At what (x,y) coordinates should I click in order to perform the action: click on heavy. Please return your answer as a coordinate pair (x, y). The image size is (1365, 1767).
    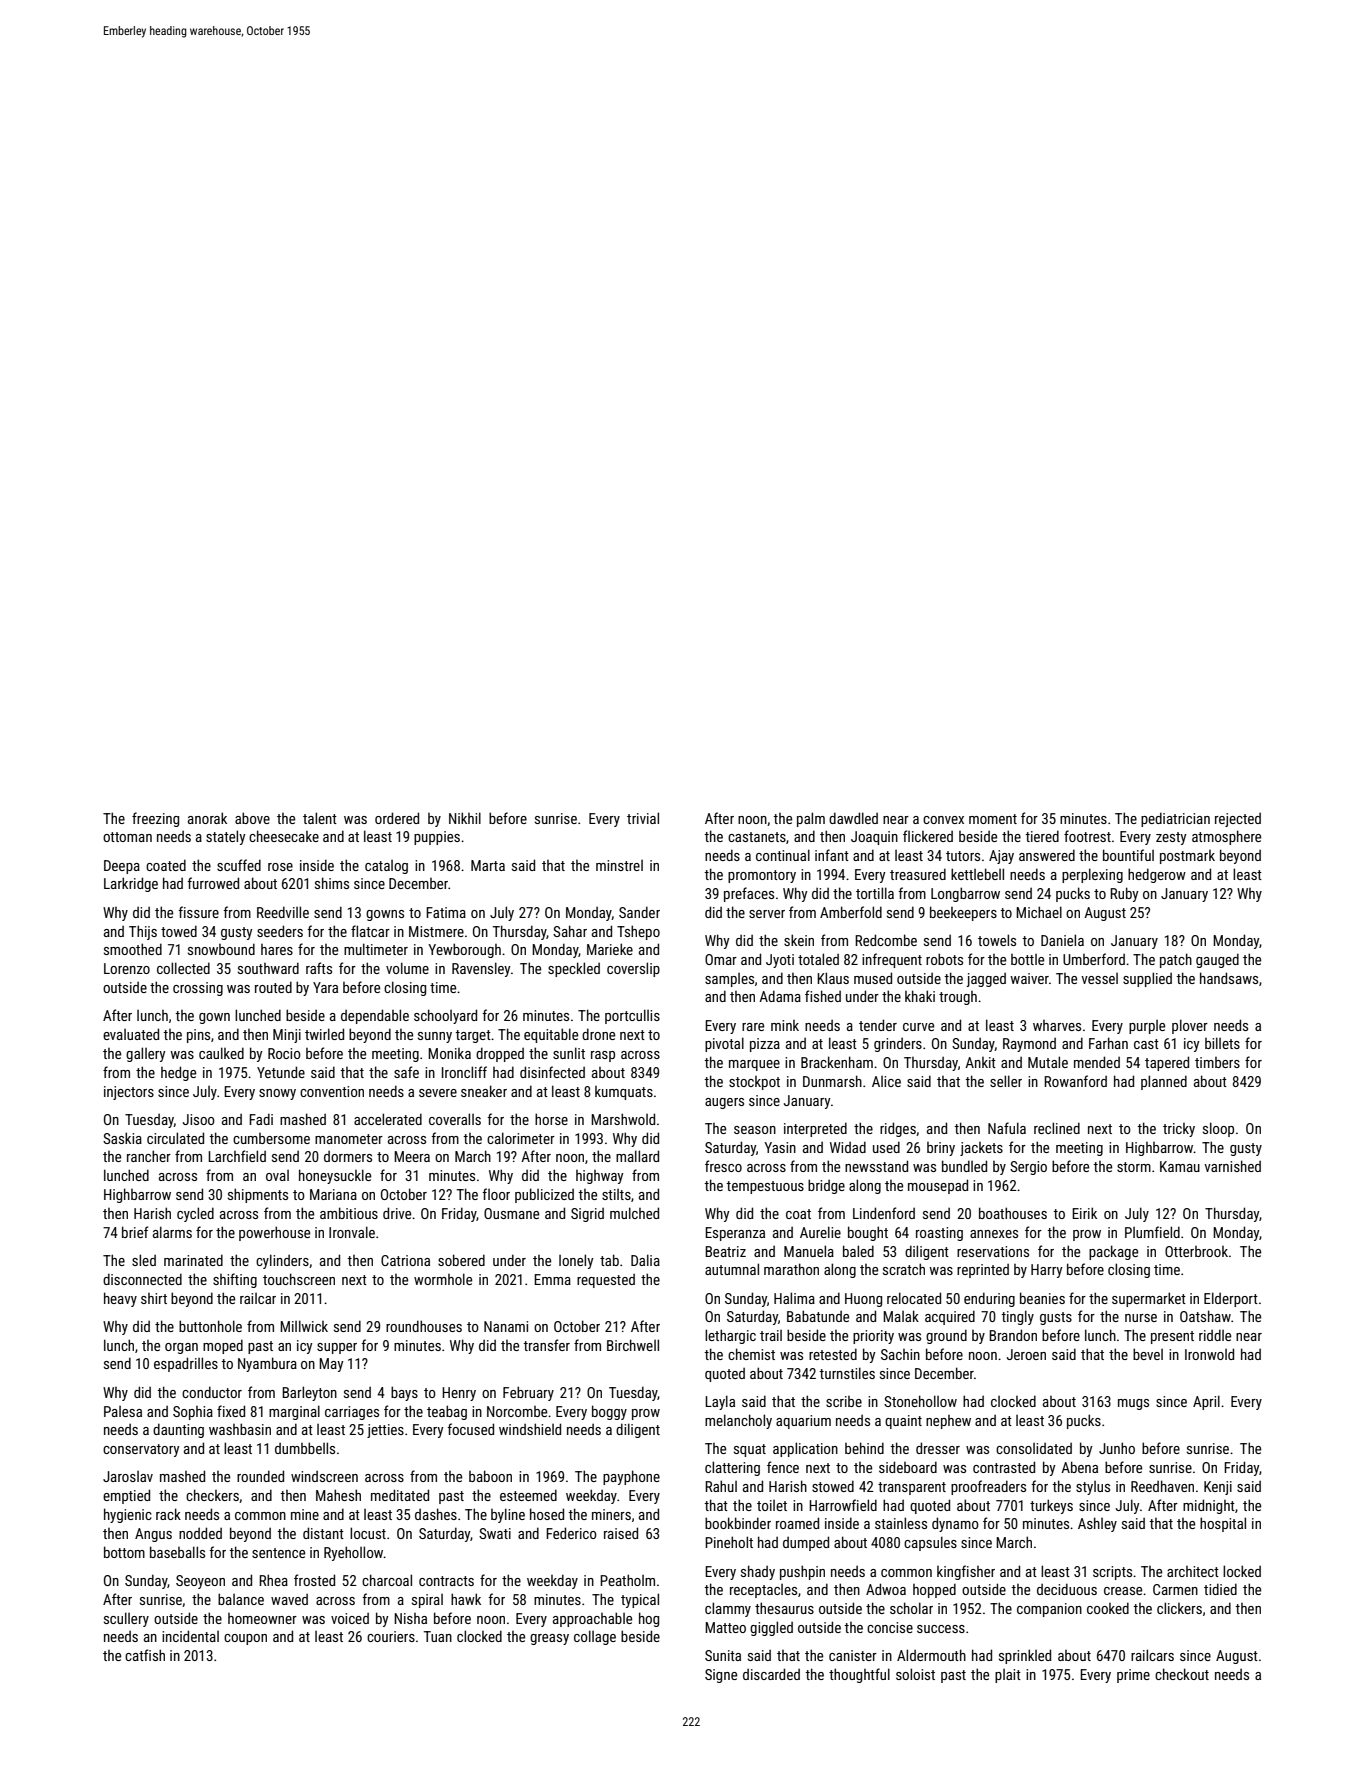
    Looking at the image, I should click on (120, 1299).
